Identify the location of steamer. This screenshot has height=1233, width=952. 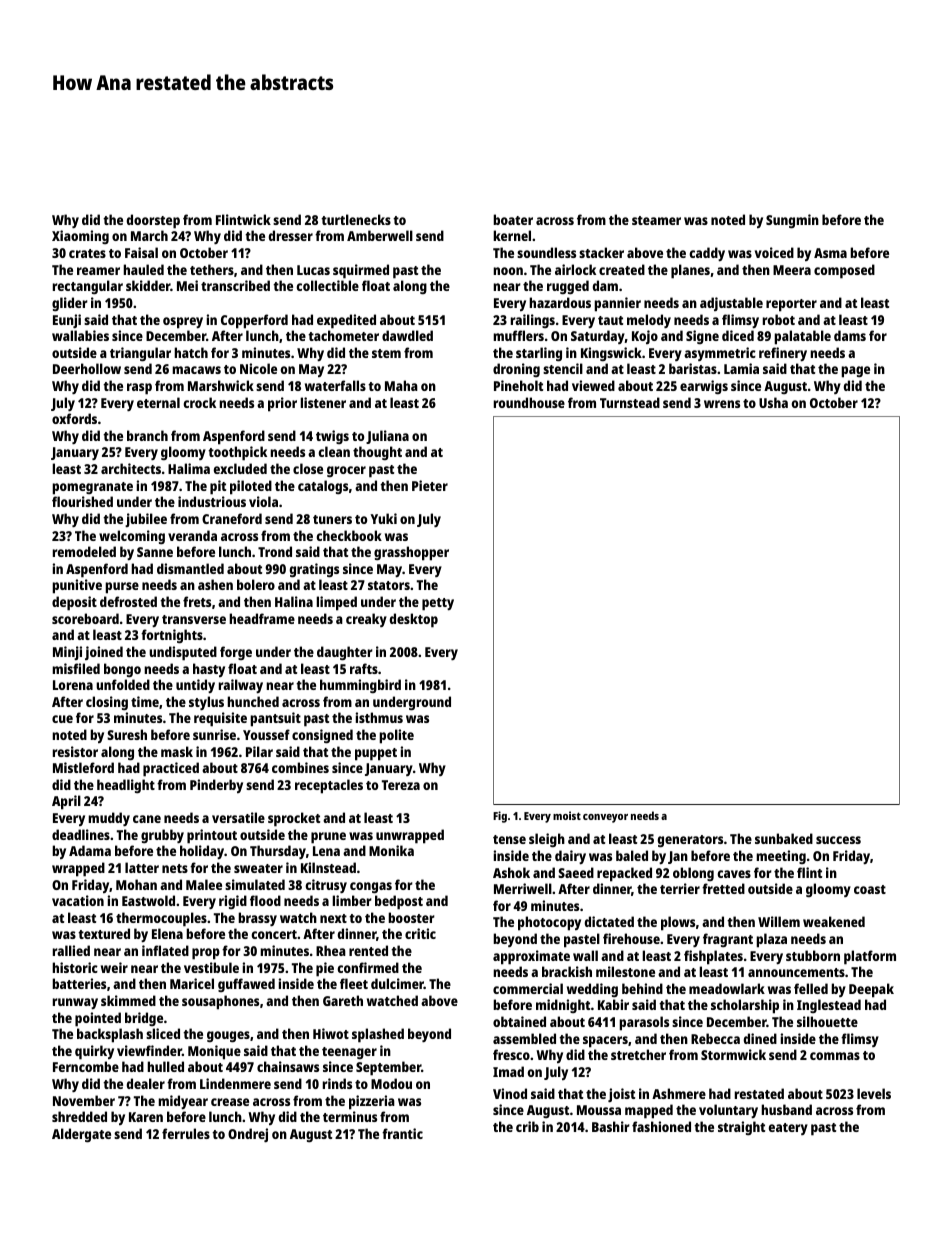
(656, 220).
